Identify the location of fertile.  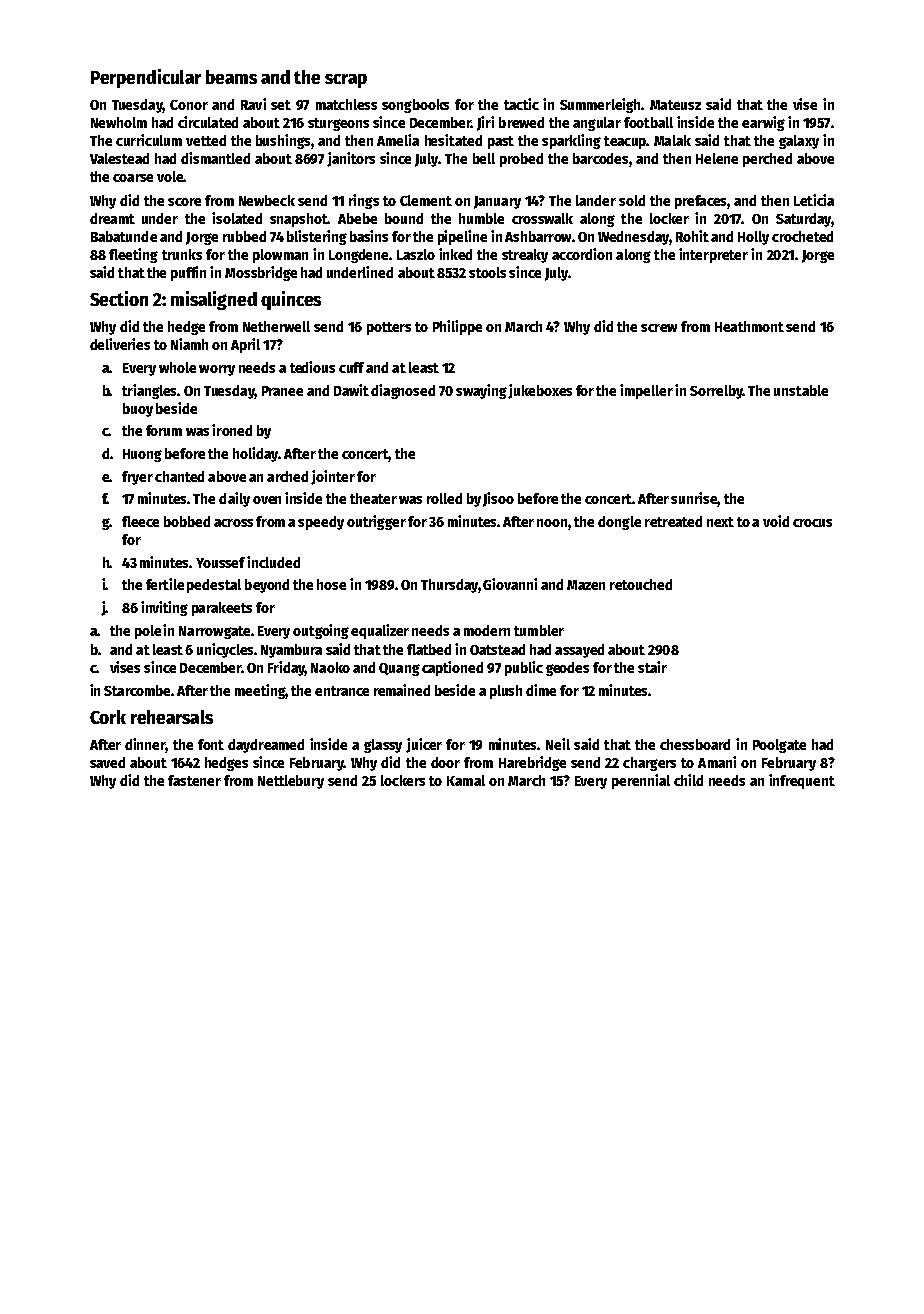
(165, 584).
